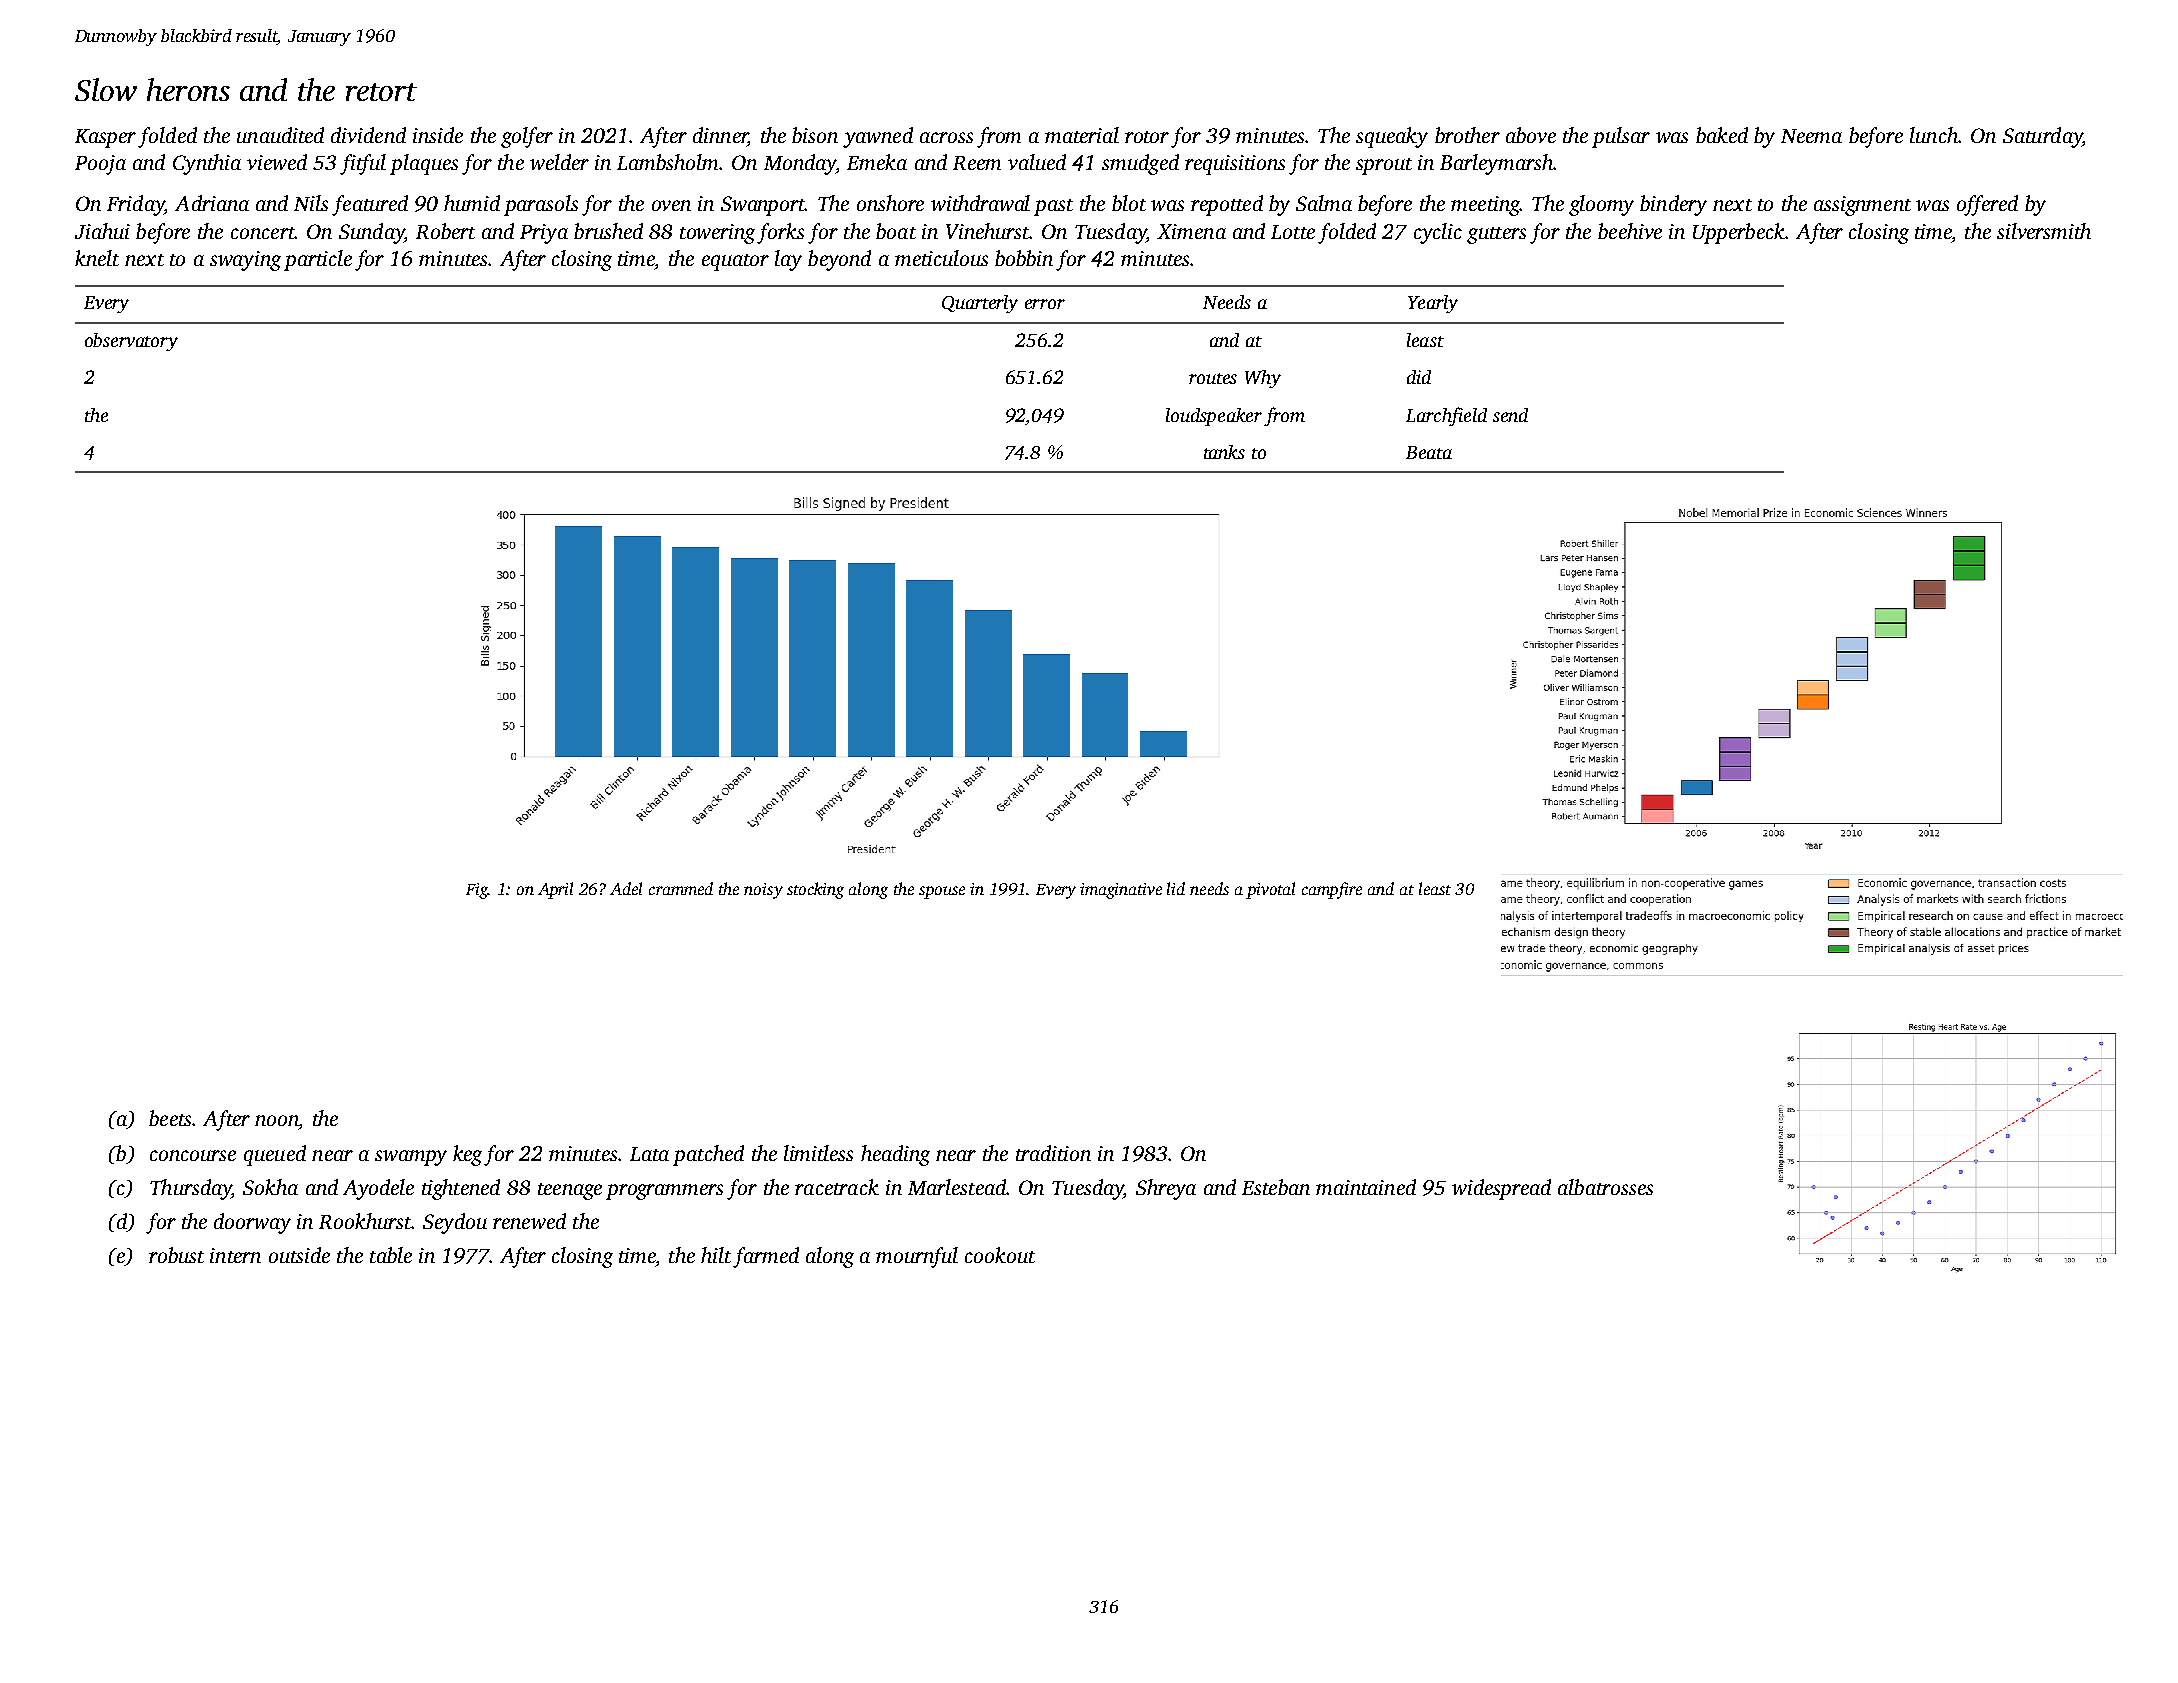 The height and width of the screenshot is (1683, 2178). Describe the element at coordinates (1224, 452) in the screenshot. I see `tanks` at that location.
